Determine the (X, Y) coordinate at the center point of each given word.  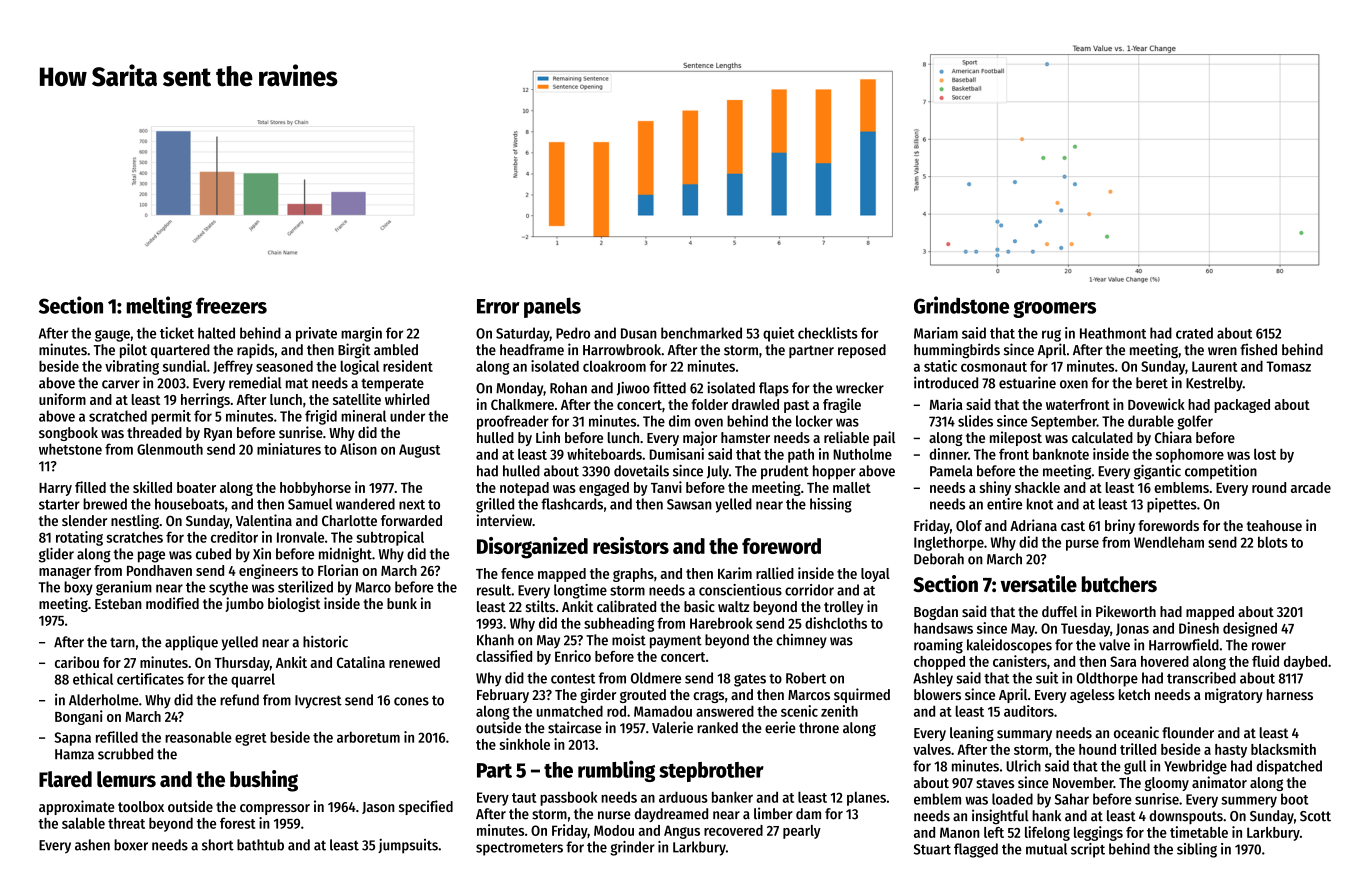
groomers (1054, 309)
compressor (275, 809)
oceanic (1136, 732)
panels (552, 307)
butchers (1119, 584)
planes (866, 799)
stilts (540, 606)
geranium (124, 588)
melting (159, 307)
